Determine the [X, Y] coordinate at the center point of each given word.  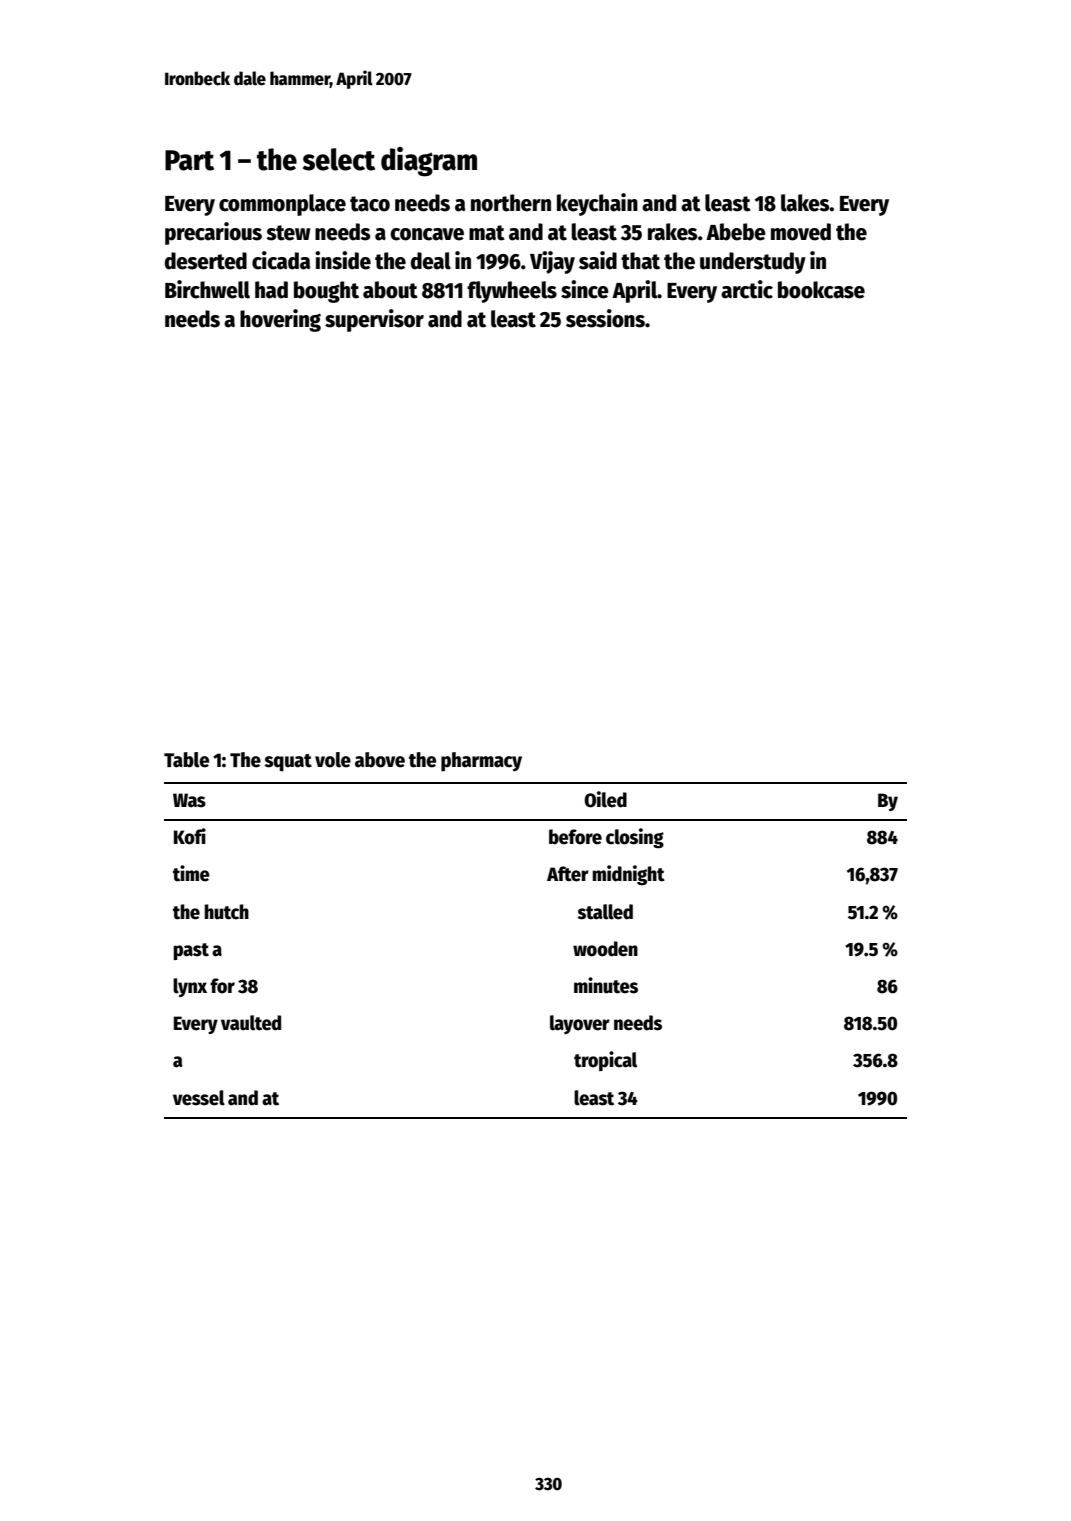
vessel [199, 1098]
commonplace [282, 205]
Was [189, 800]
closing [635, 838]
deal [431, 261]
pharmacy [481, 762]
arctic [747, 289]
